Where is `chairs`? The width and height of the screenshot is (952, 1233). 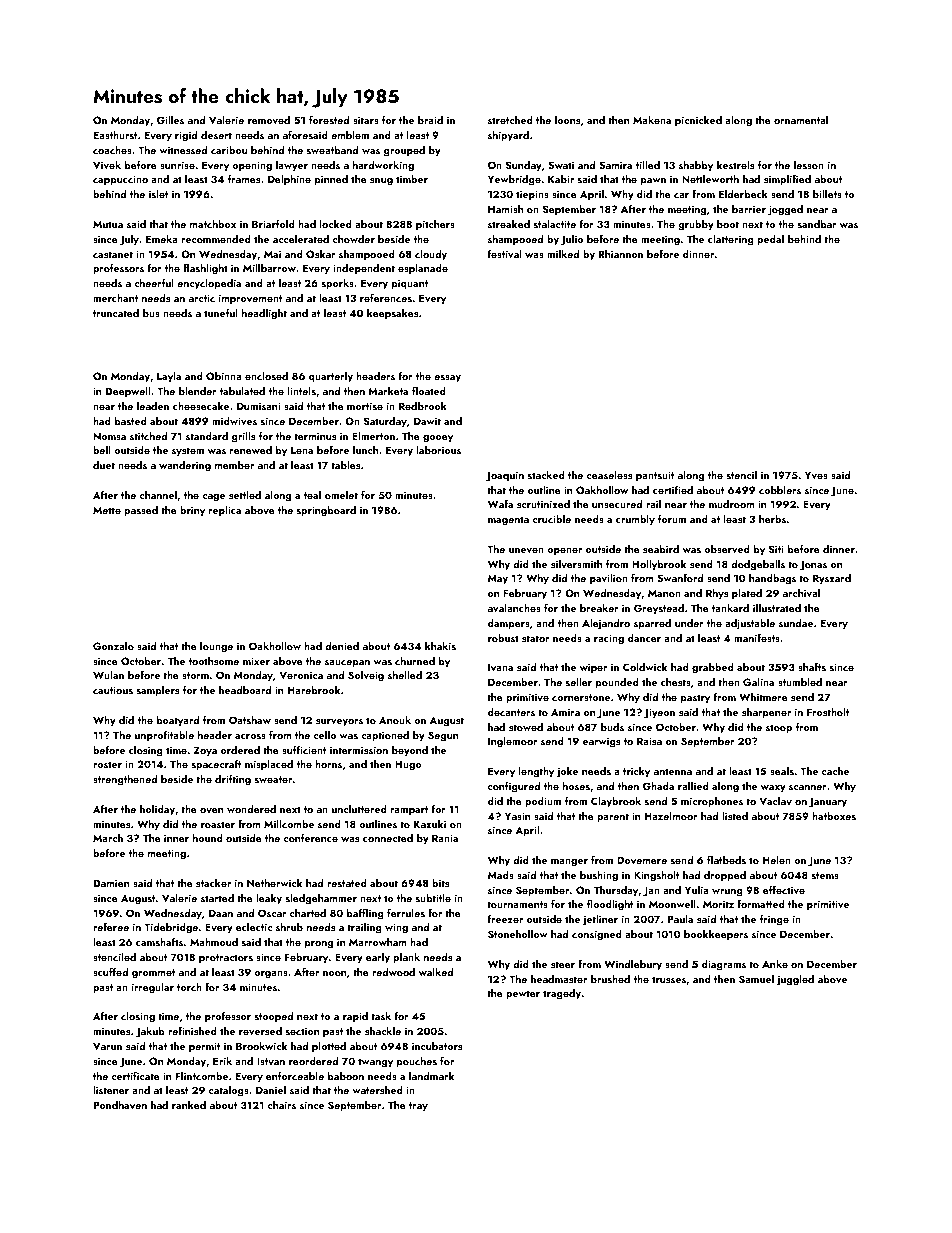 chairs is located at coordinates (282, 1105).
